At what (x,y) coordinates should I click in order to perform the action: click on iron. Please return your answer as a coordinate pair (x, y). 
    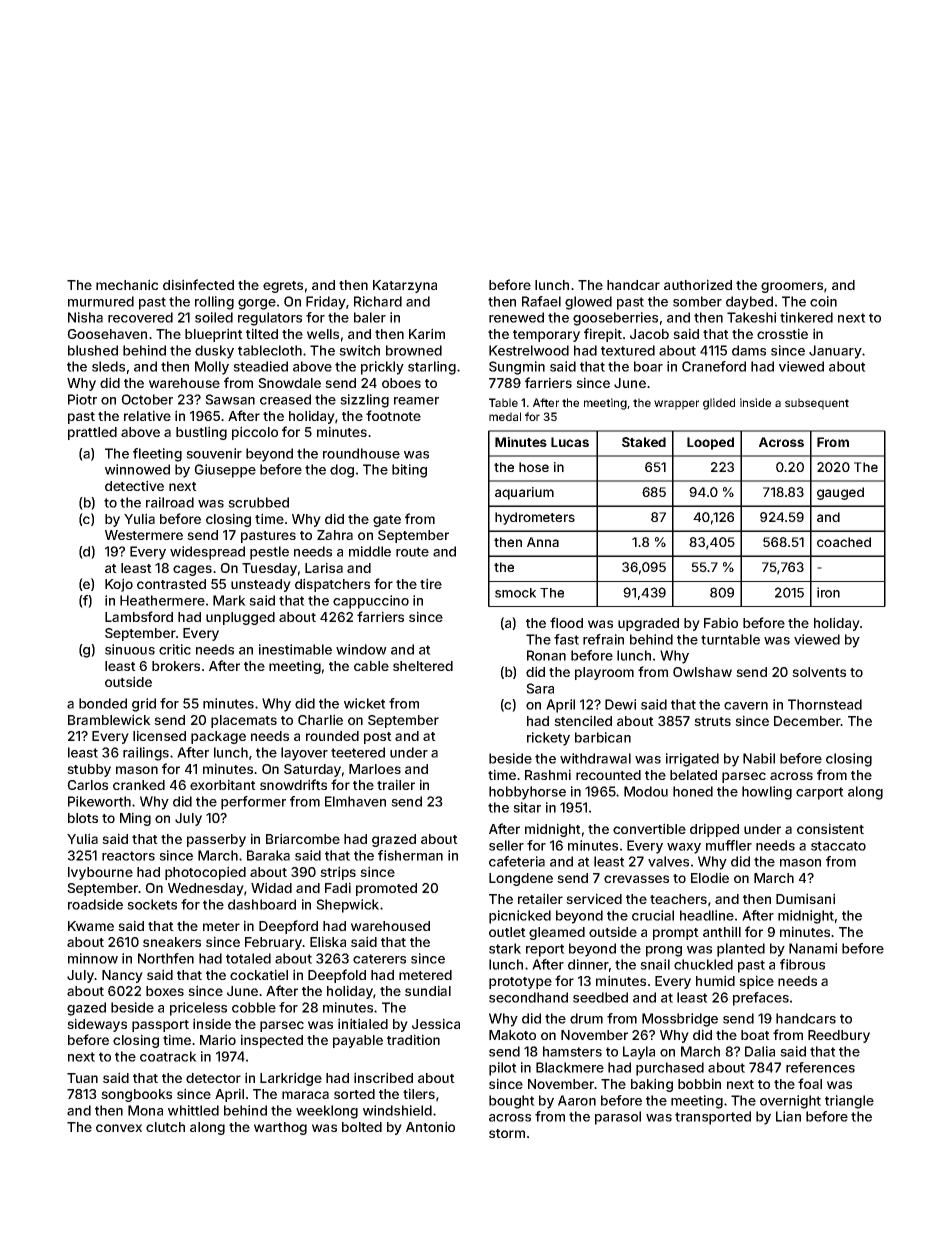
    Looking at the image, I should click on (828, 592).
